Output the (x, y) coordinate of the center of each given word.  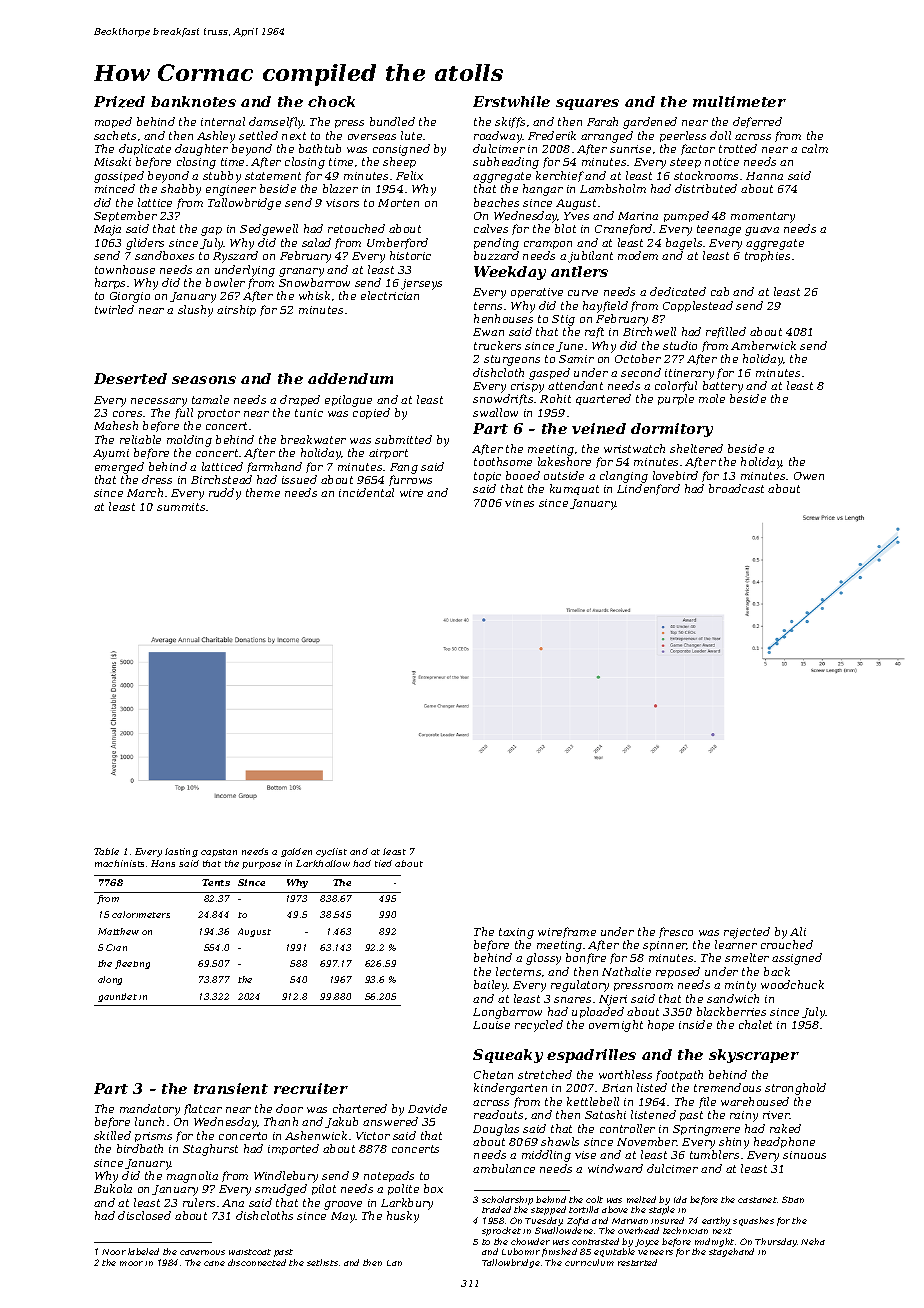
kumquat (574, 489)
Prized (119, 102)
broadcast (736, 488)
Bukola (113, 1188)
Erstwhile (511, 101)
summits (181, 507)
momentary (763, 217)
